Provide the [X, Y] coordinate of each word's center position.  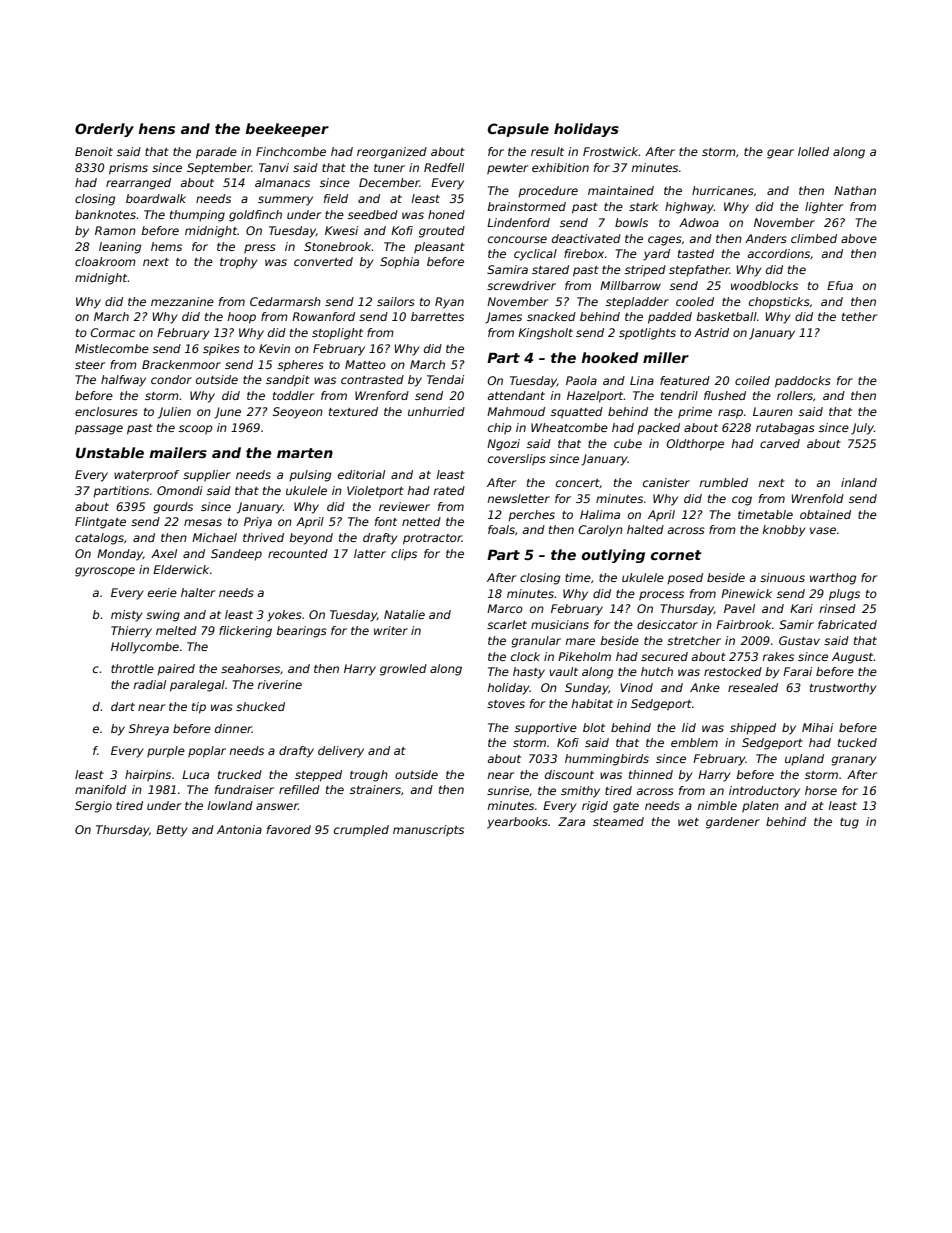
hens [157, 128]
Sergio [93, 807]
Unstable [110, 452]
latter [370, 553]
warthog [833, 579]
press [260, 249]
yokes [284, 616]
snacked [551, 316]
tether [859, 316]
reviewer [404, 506]
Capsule [518, 130]
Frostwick [611, 151]
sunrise [508, 790]
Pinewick [746, 593]
